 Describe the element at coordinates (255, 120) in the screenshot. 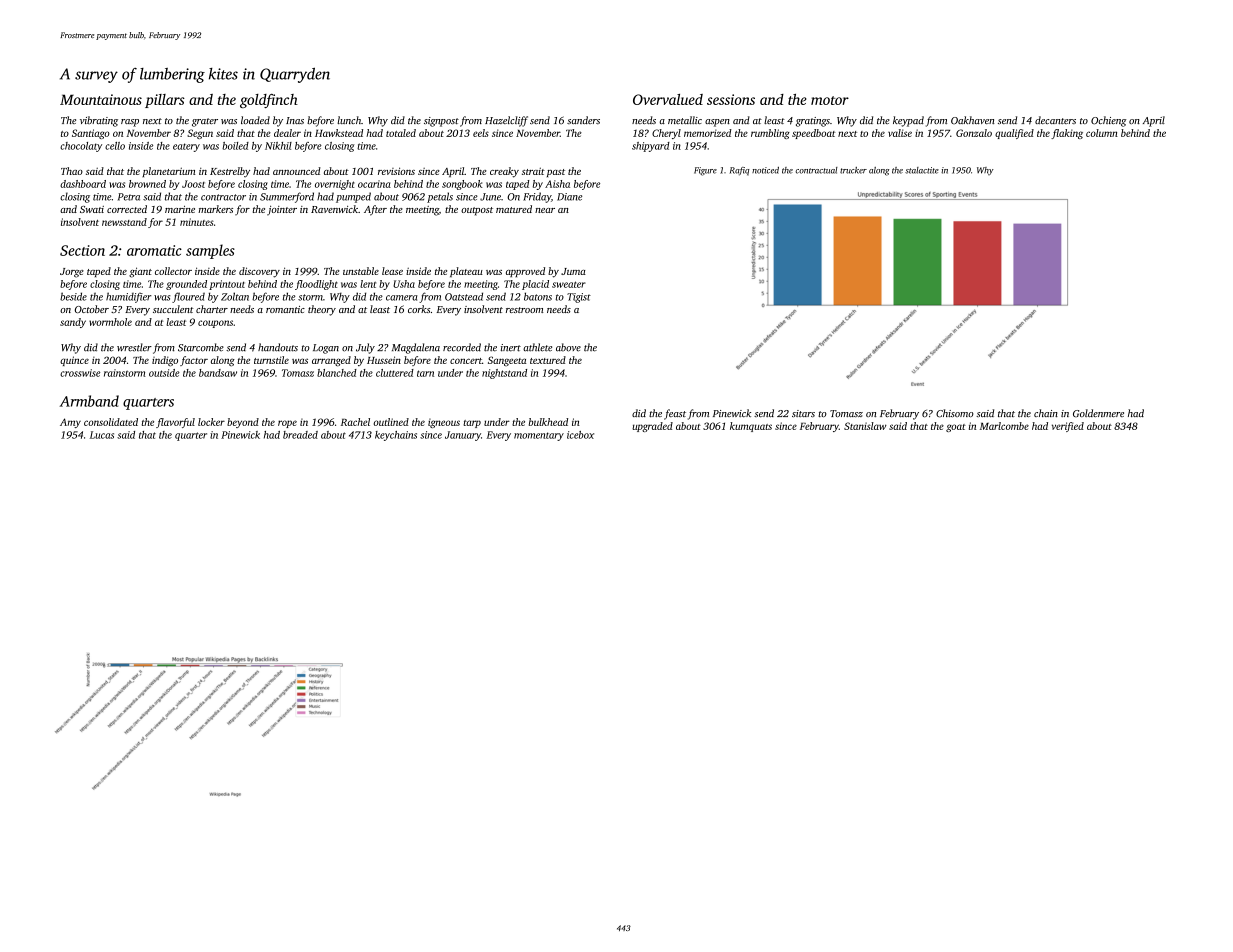

I see `loaded` at that location.
